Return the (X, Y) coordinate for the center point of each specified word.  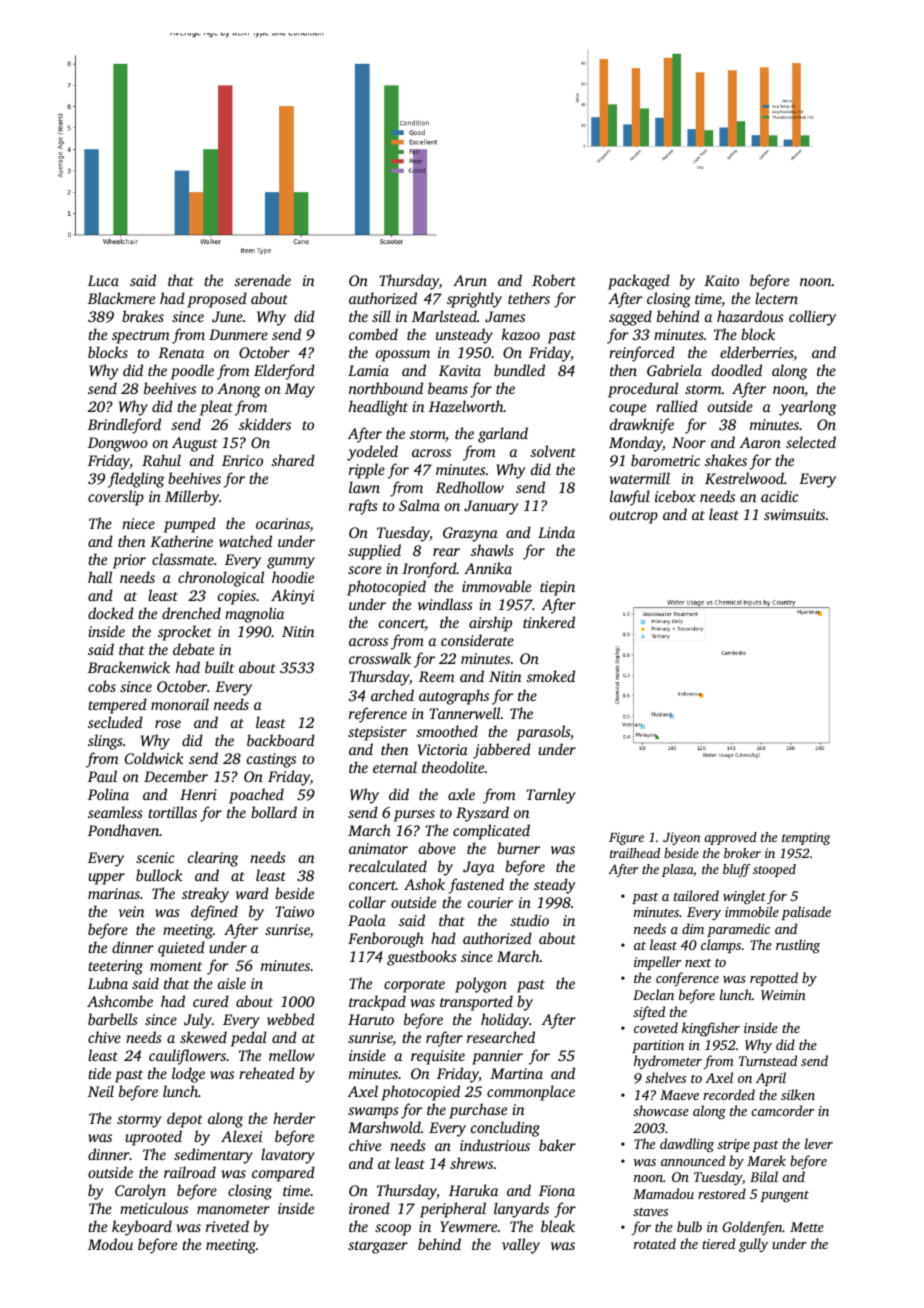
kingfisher (711, 1029)
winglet (744, 897)
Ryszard (482, 814)
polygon (481, 985)
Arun (470, 280)
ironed (369, 1208)
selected (811, 442)
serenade (263, 280)
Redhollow (470, 487)
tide (99, 1073)
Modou (110, 1244)
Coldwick (154, 758)
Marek (766, 1160)
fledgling (136, 480)
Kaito (721, 280)
